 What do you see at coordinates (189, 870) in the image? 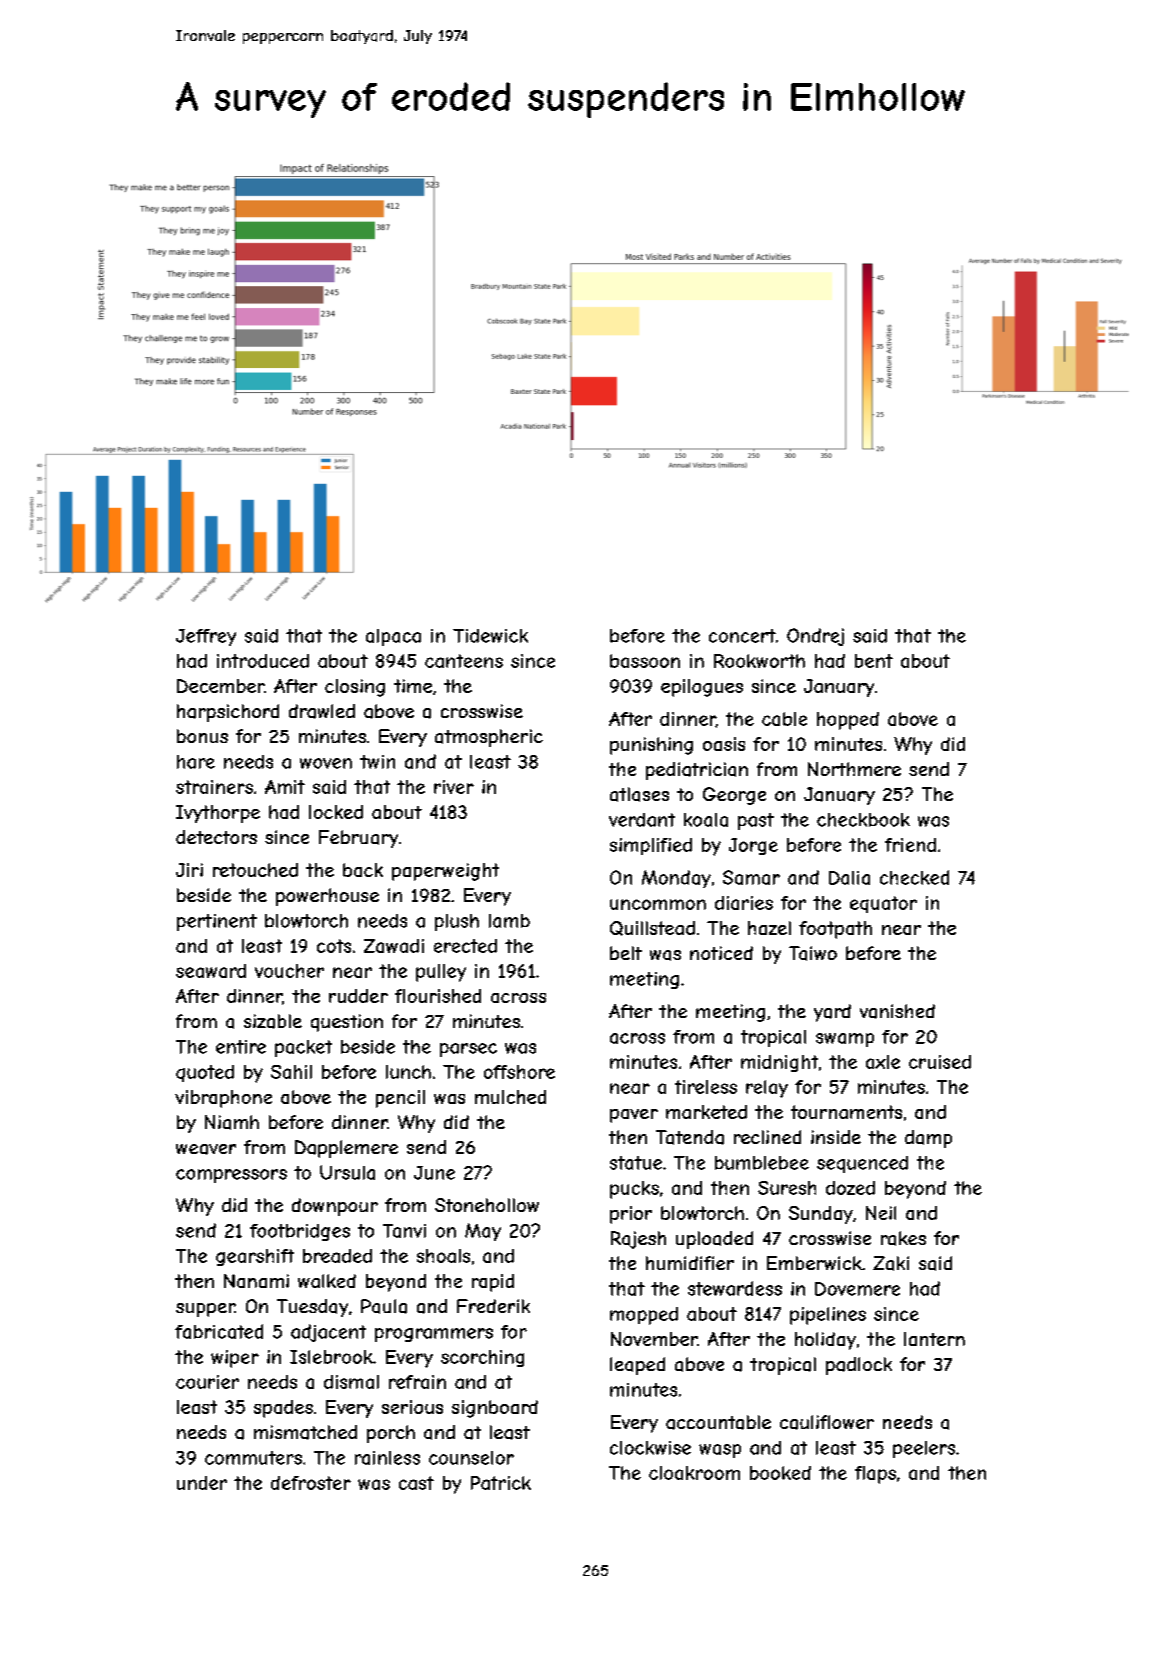
I see `Jiri` at bounding box center [189, 870].
